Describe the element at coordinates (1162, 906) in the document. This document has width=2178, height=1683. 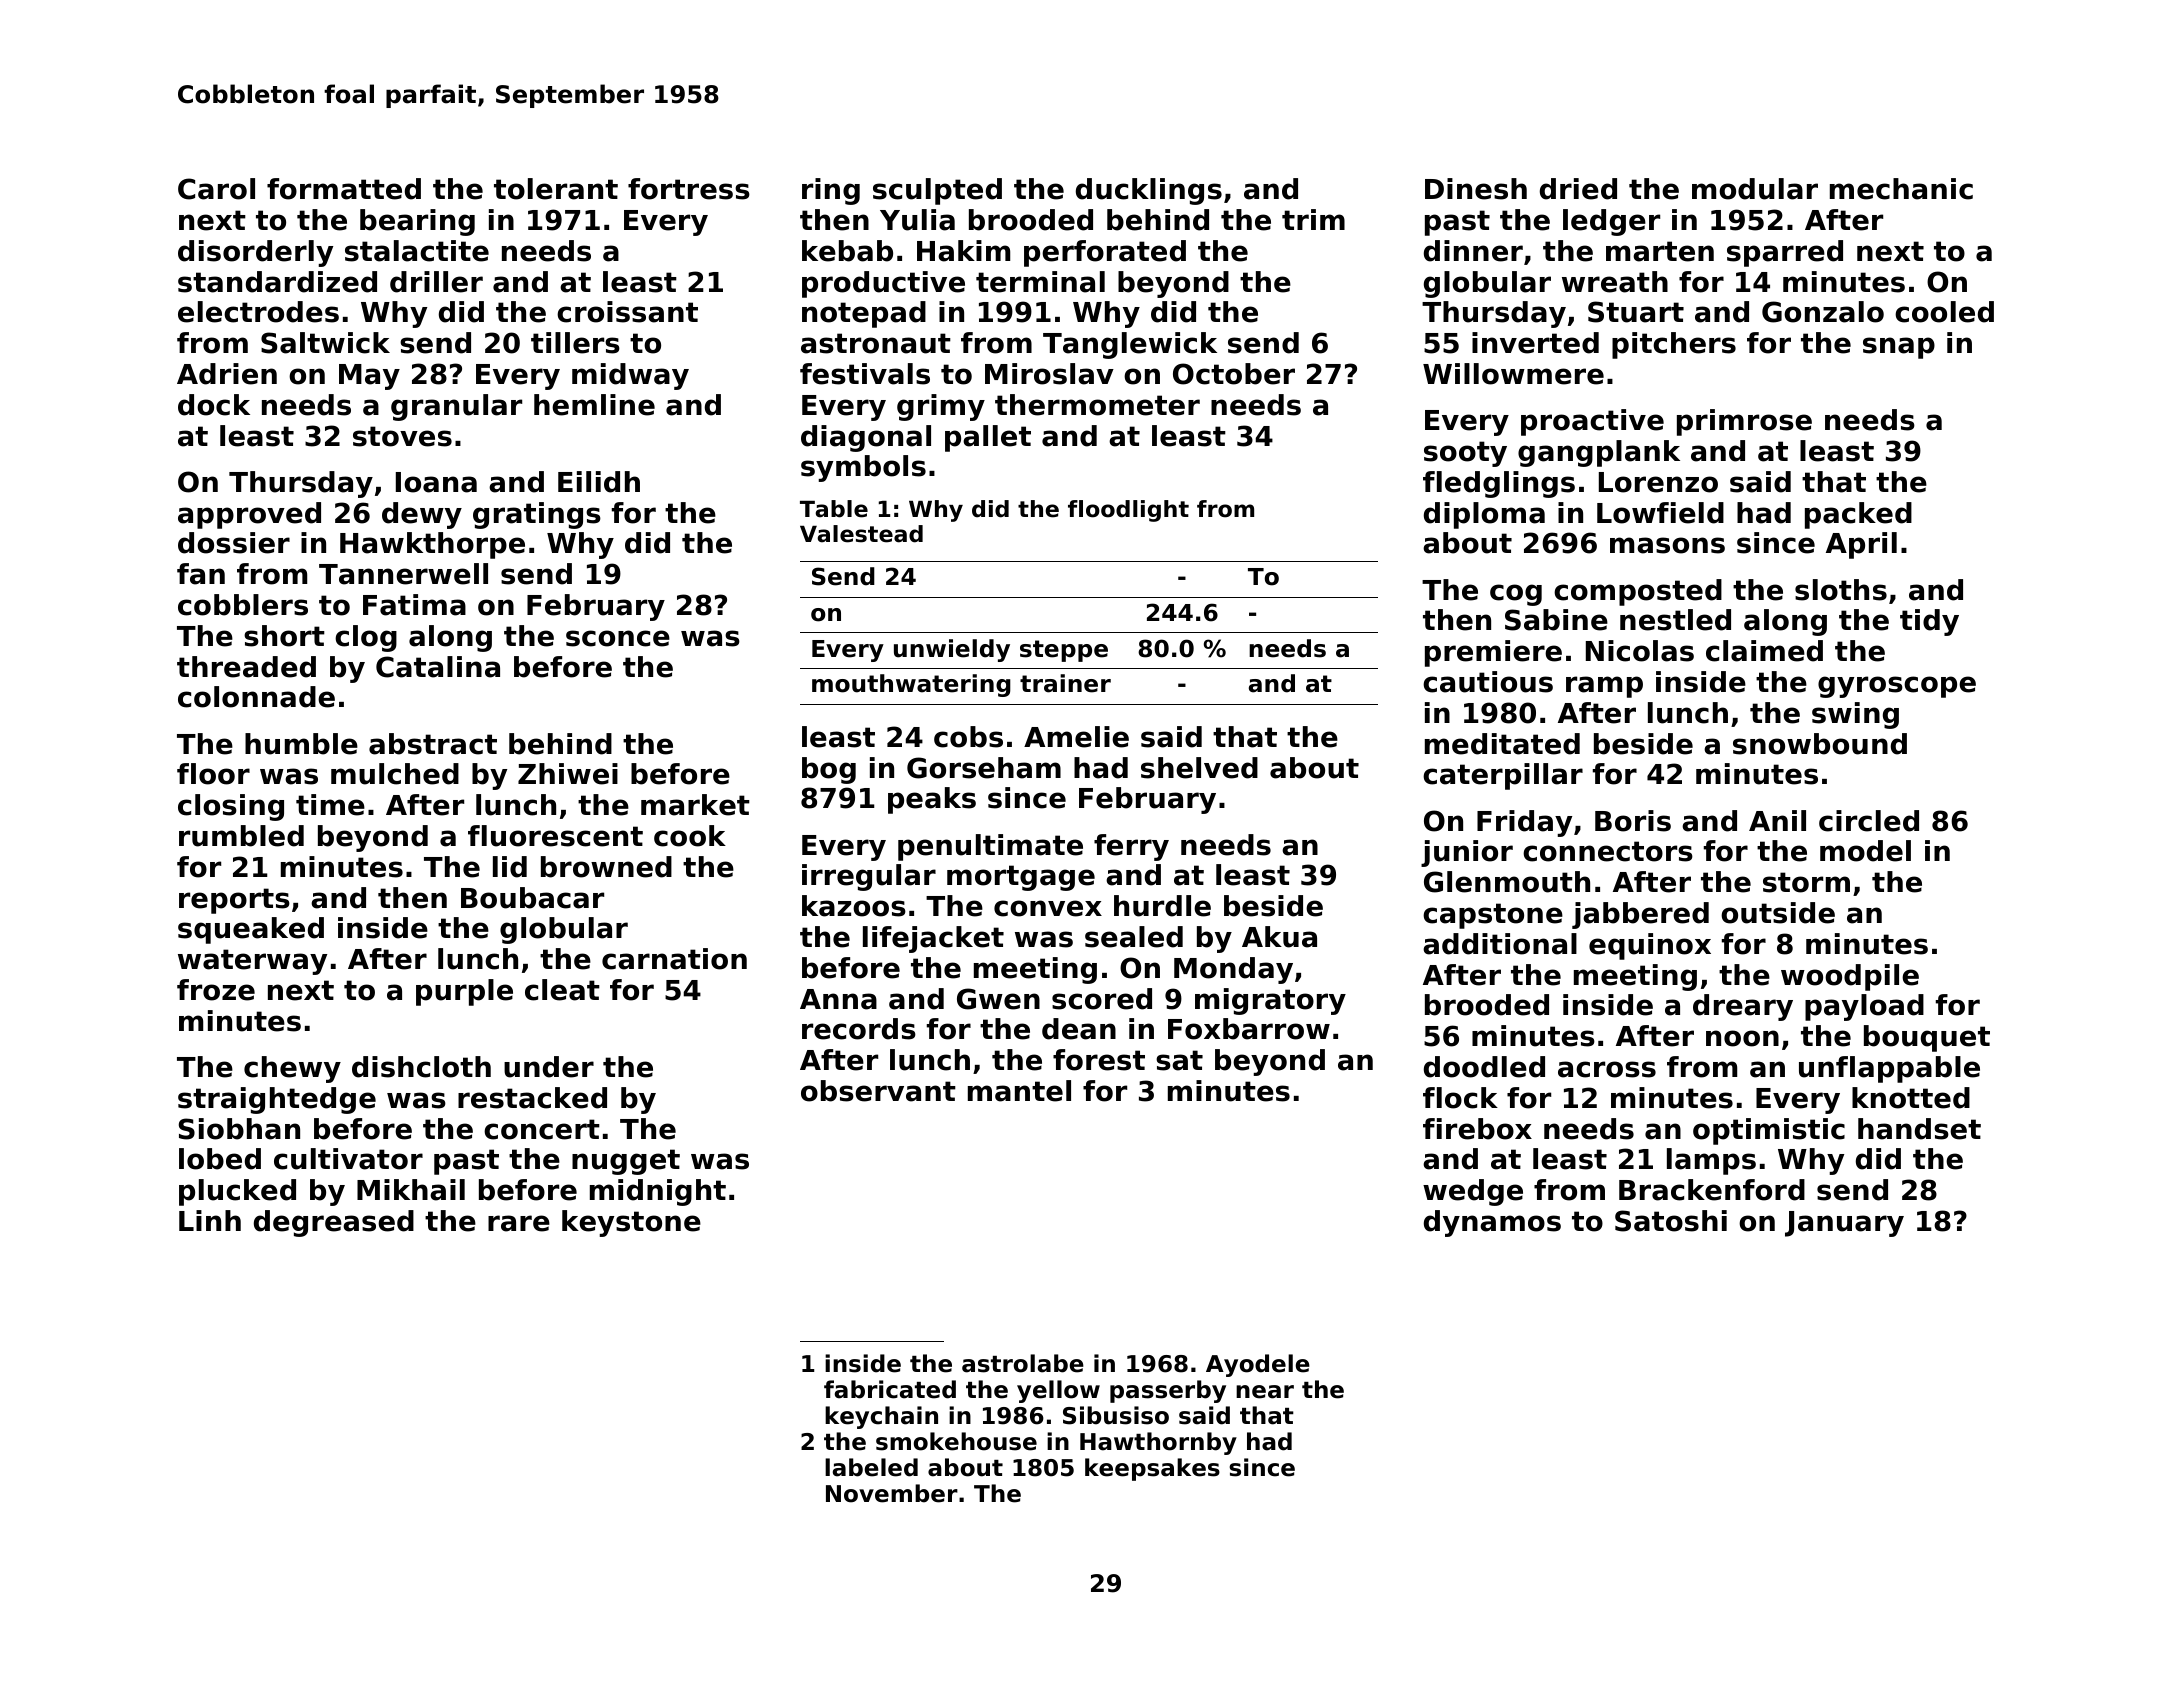
I see `hurdle` at that location.
